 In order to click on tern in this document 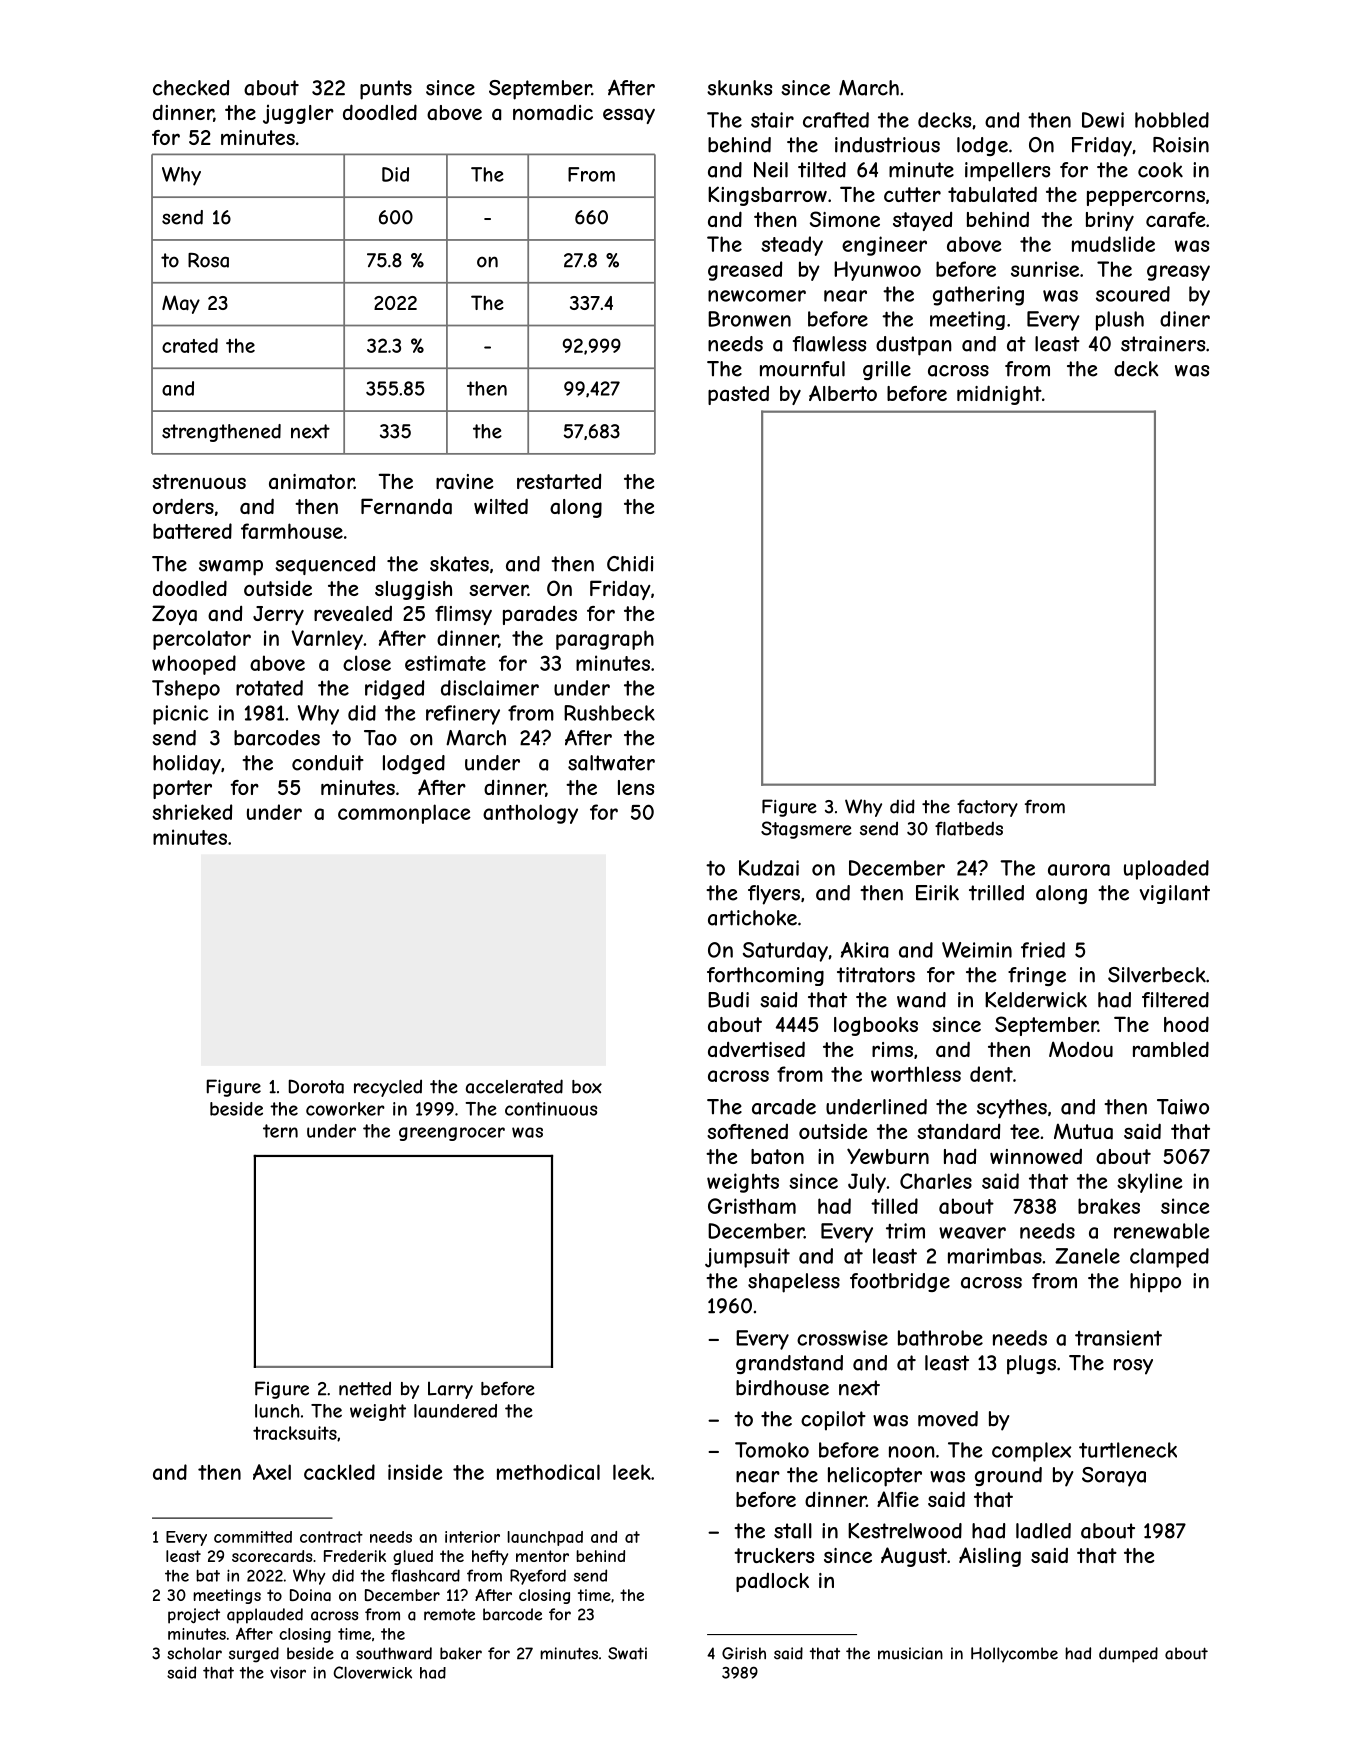, I will do `click(280, 1131)`.
